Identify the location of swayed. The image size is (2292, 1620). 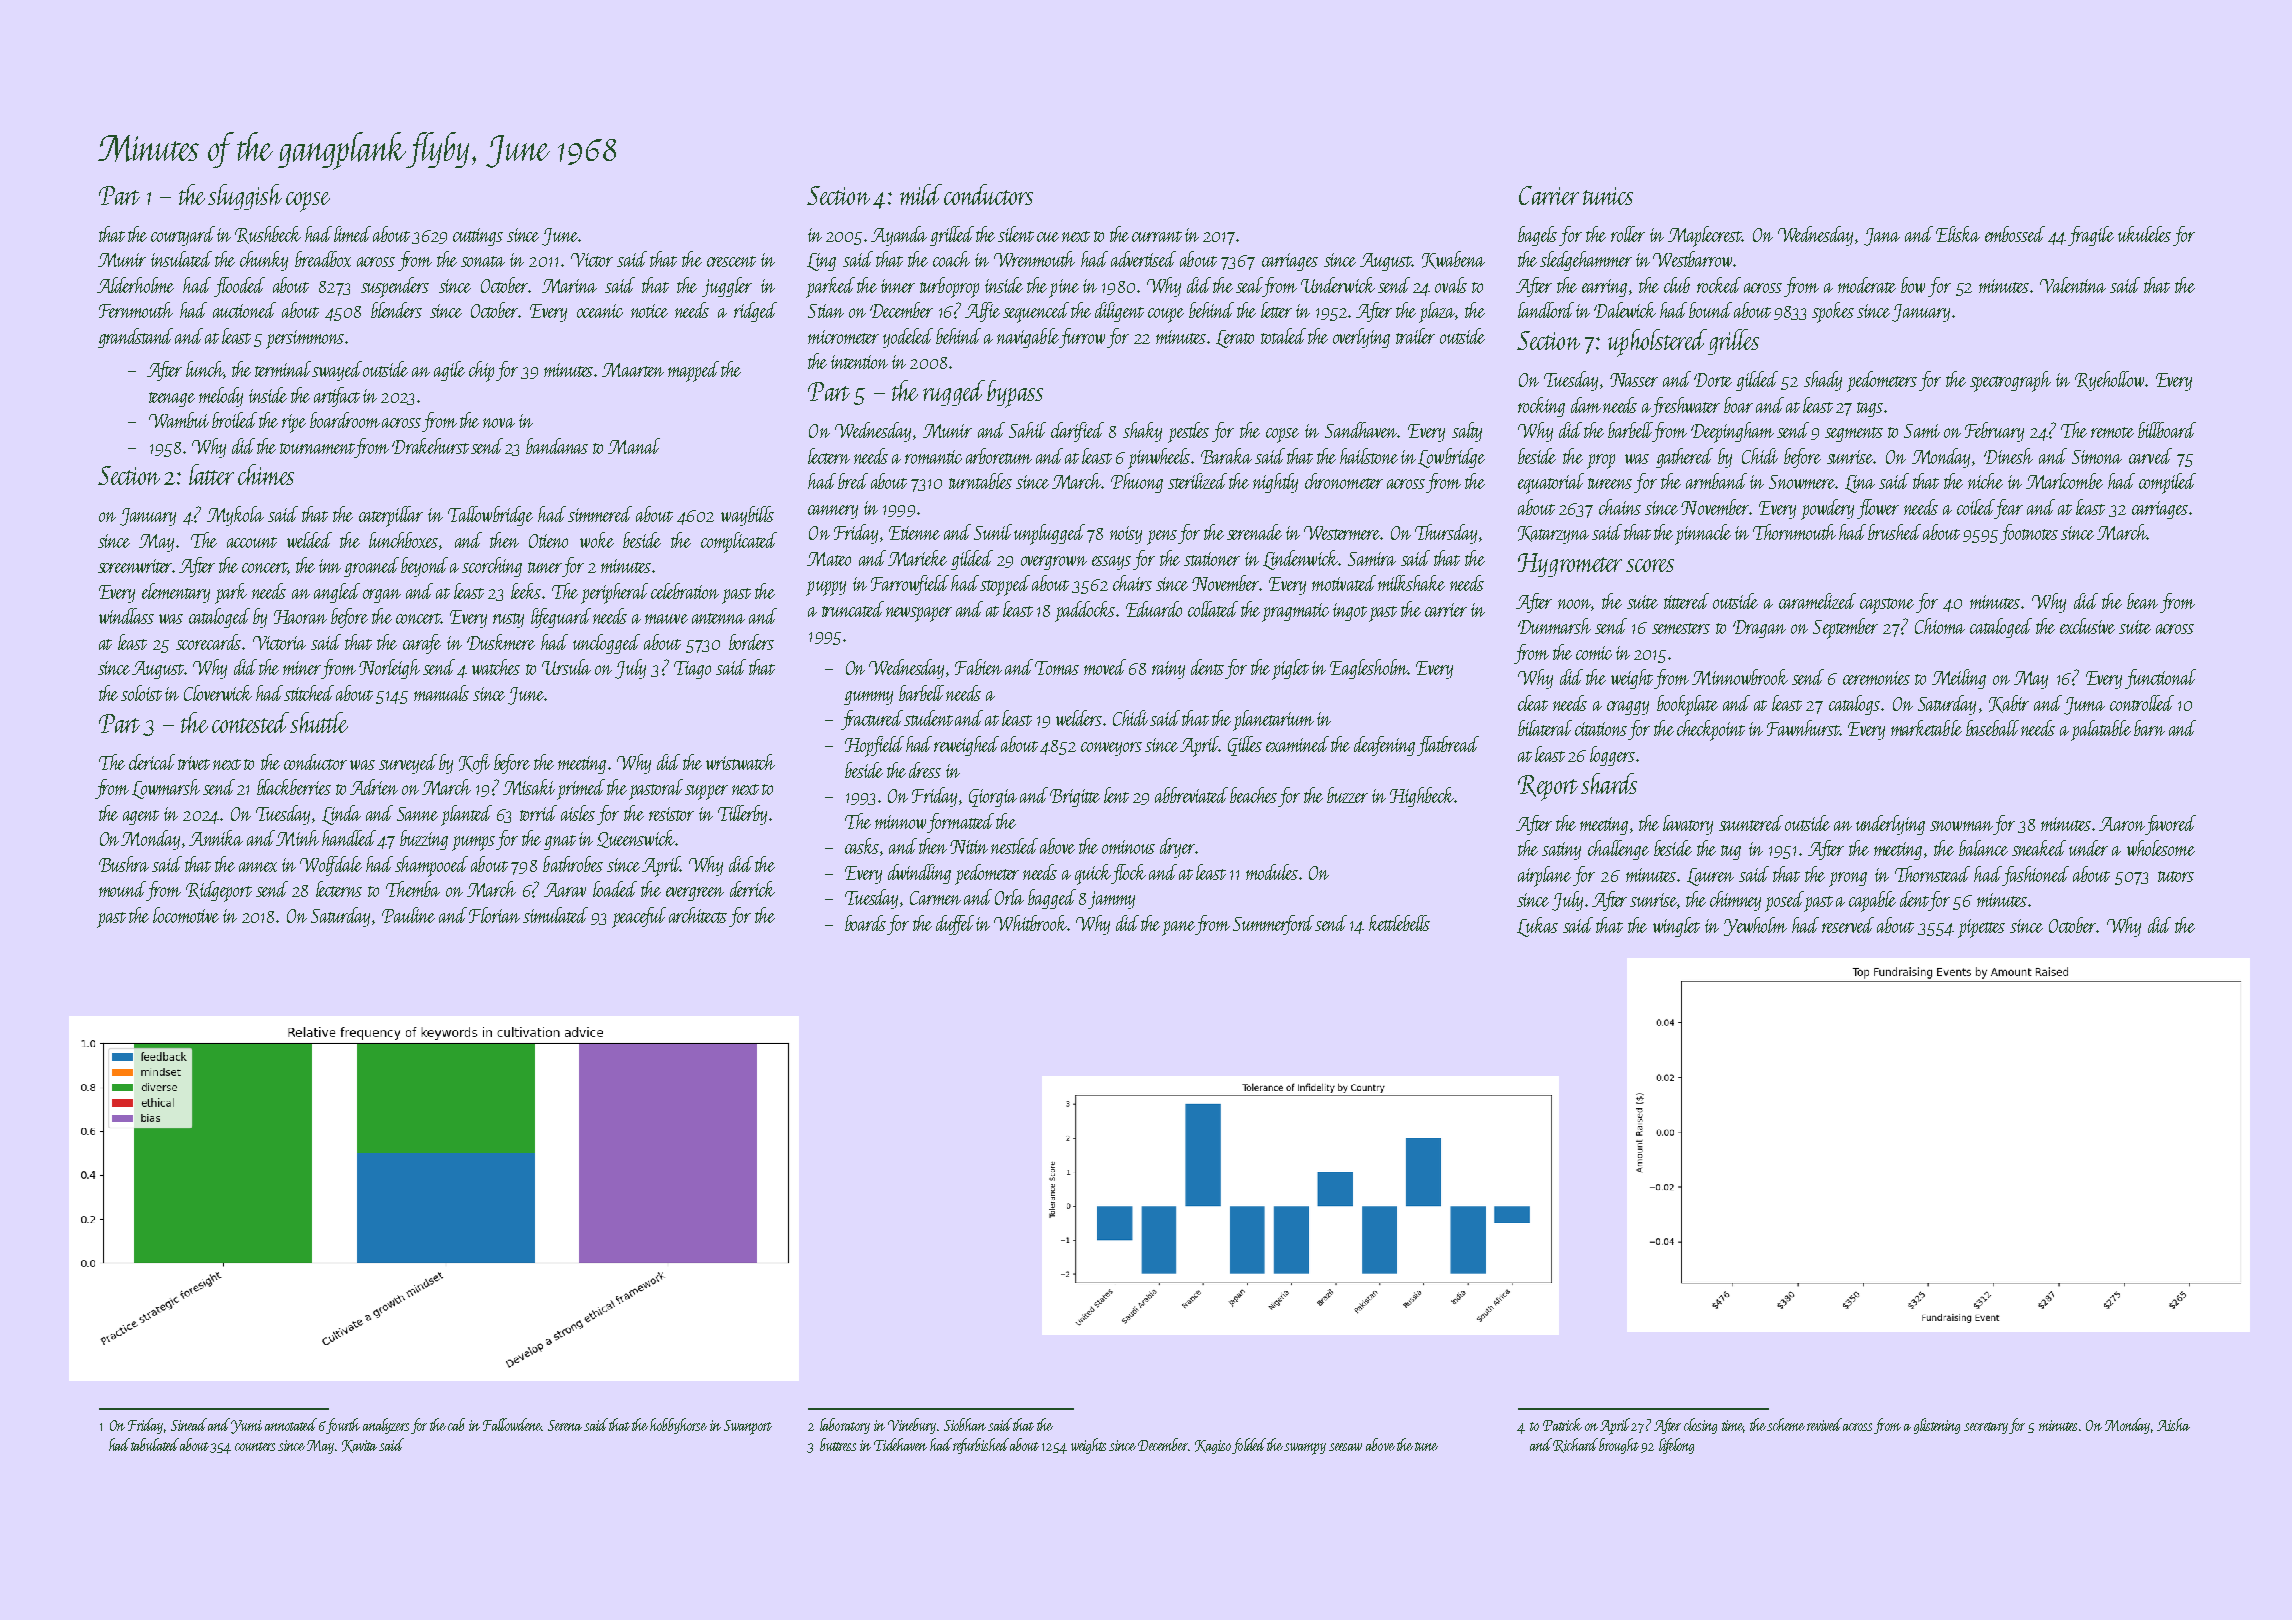
(338, 371).
